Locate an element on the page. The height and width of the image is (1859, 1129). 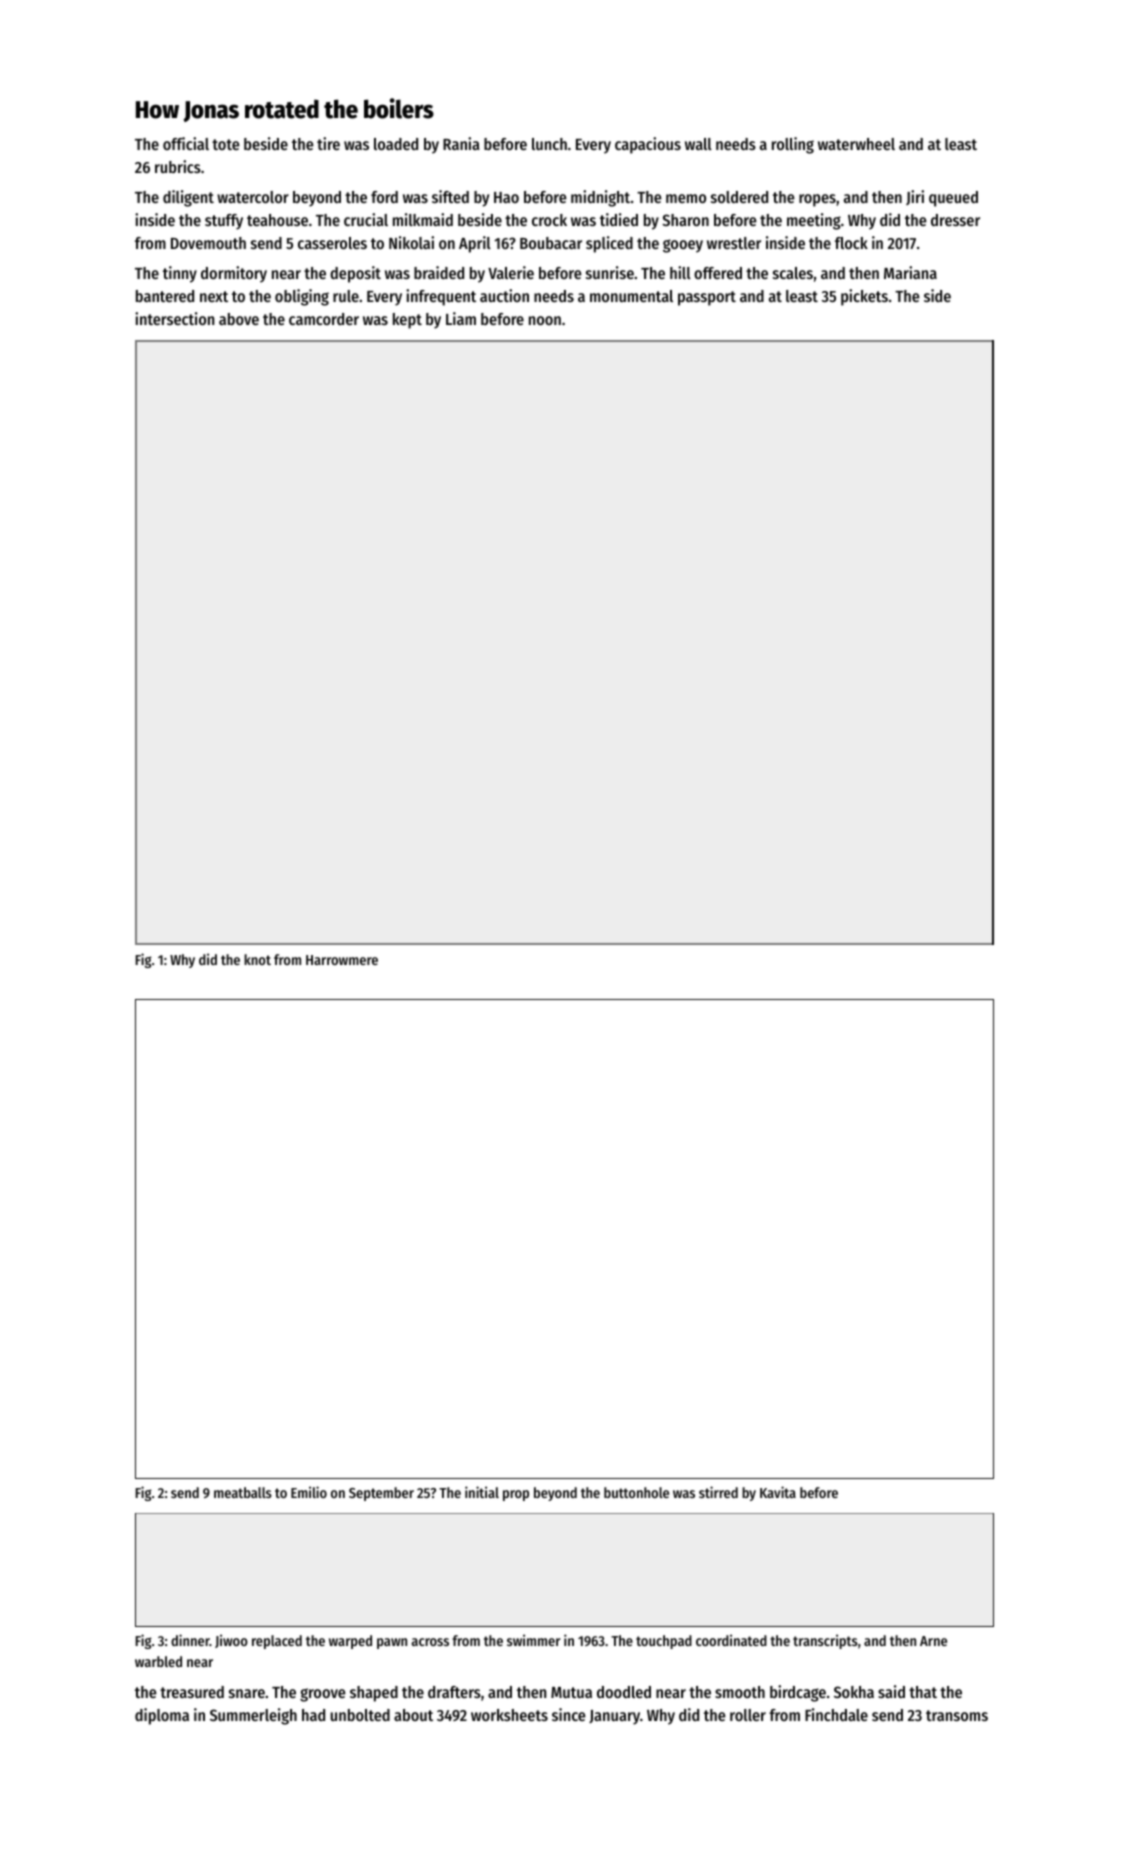
Harrowmere is located at coordinates (342, 960).
